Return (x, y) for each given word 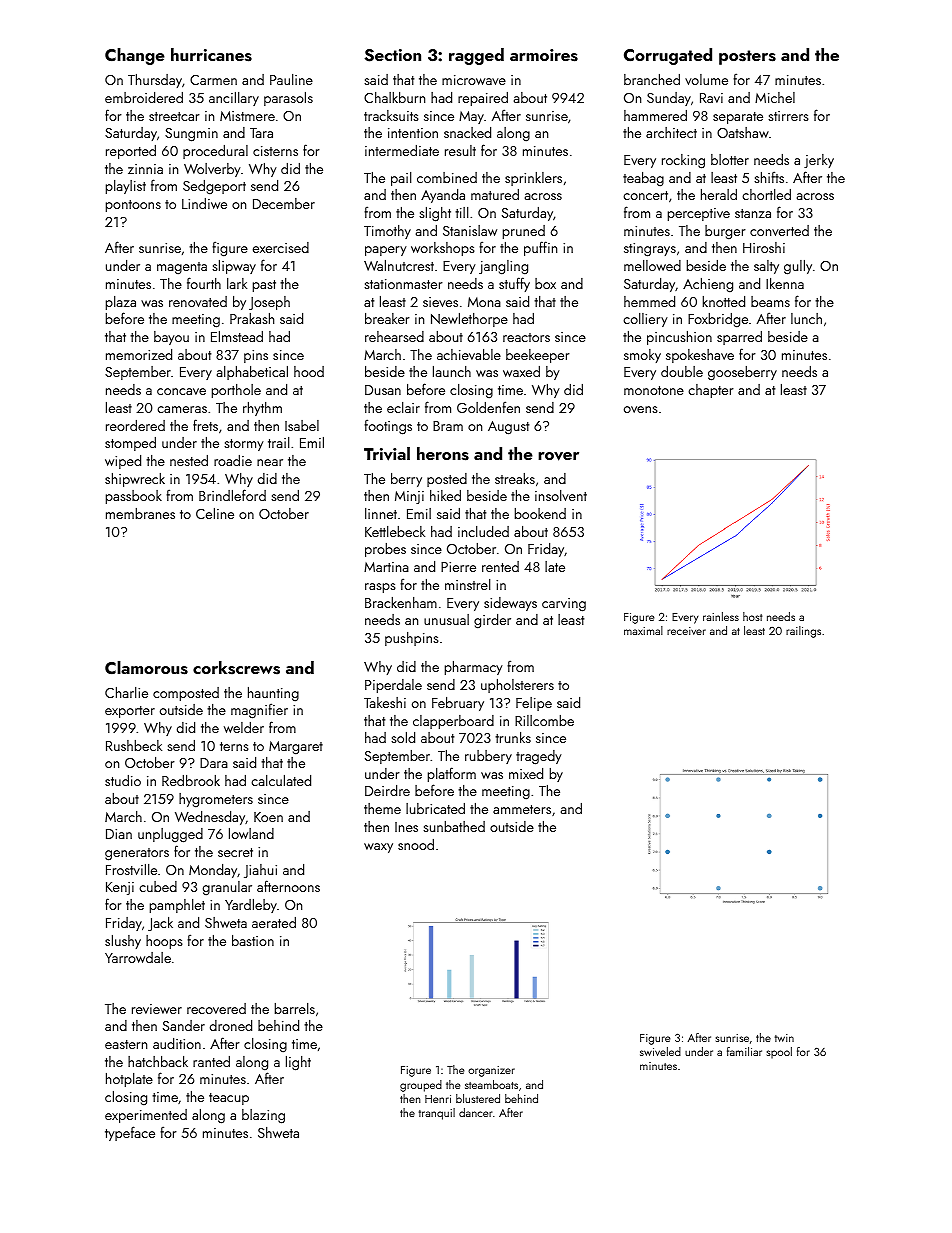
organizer (491, 1071)
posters (747, 57)
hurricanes (211, 55)
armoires (544, 55)
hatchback (158, 1061)
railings (803, 632)
